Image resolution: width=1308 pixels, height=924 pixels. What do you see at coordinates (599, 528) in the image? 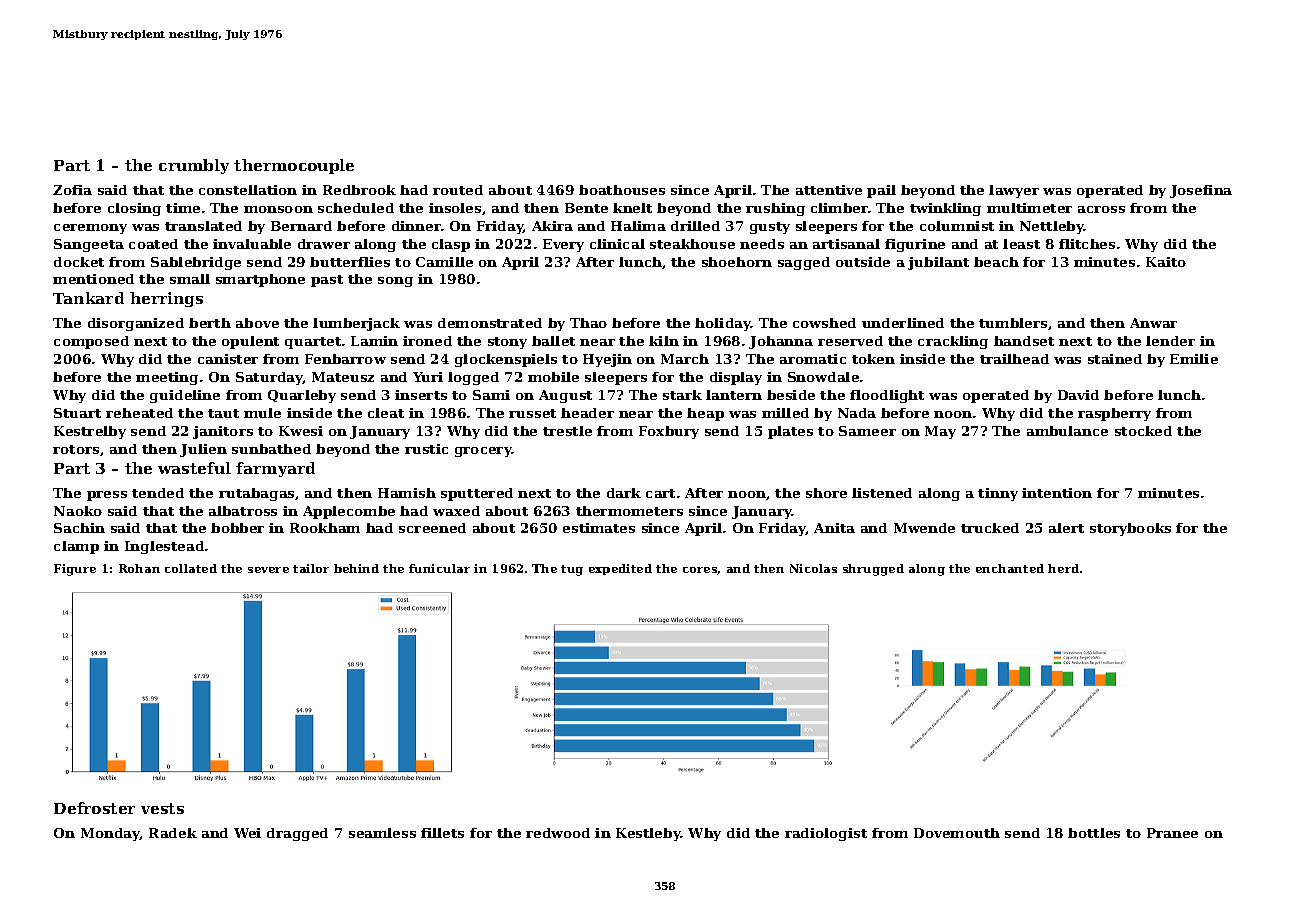
I see `estimates` at bounding box center [599, 528].
